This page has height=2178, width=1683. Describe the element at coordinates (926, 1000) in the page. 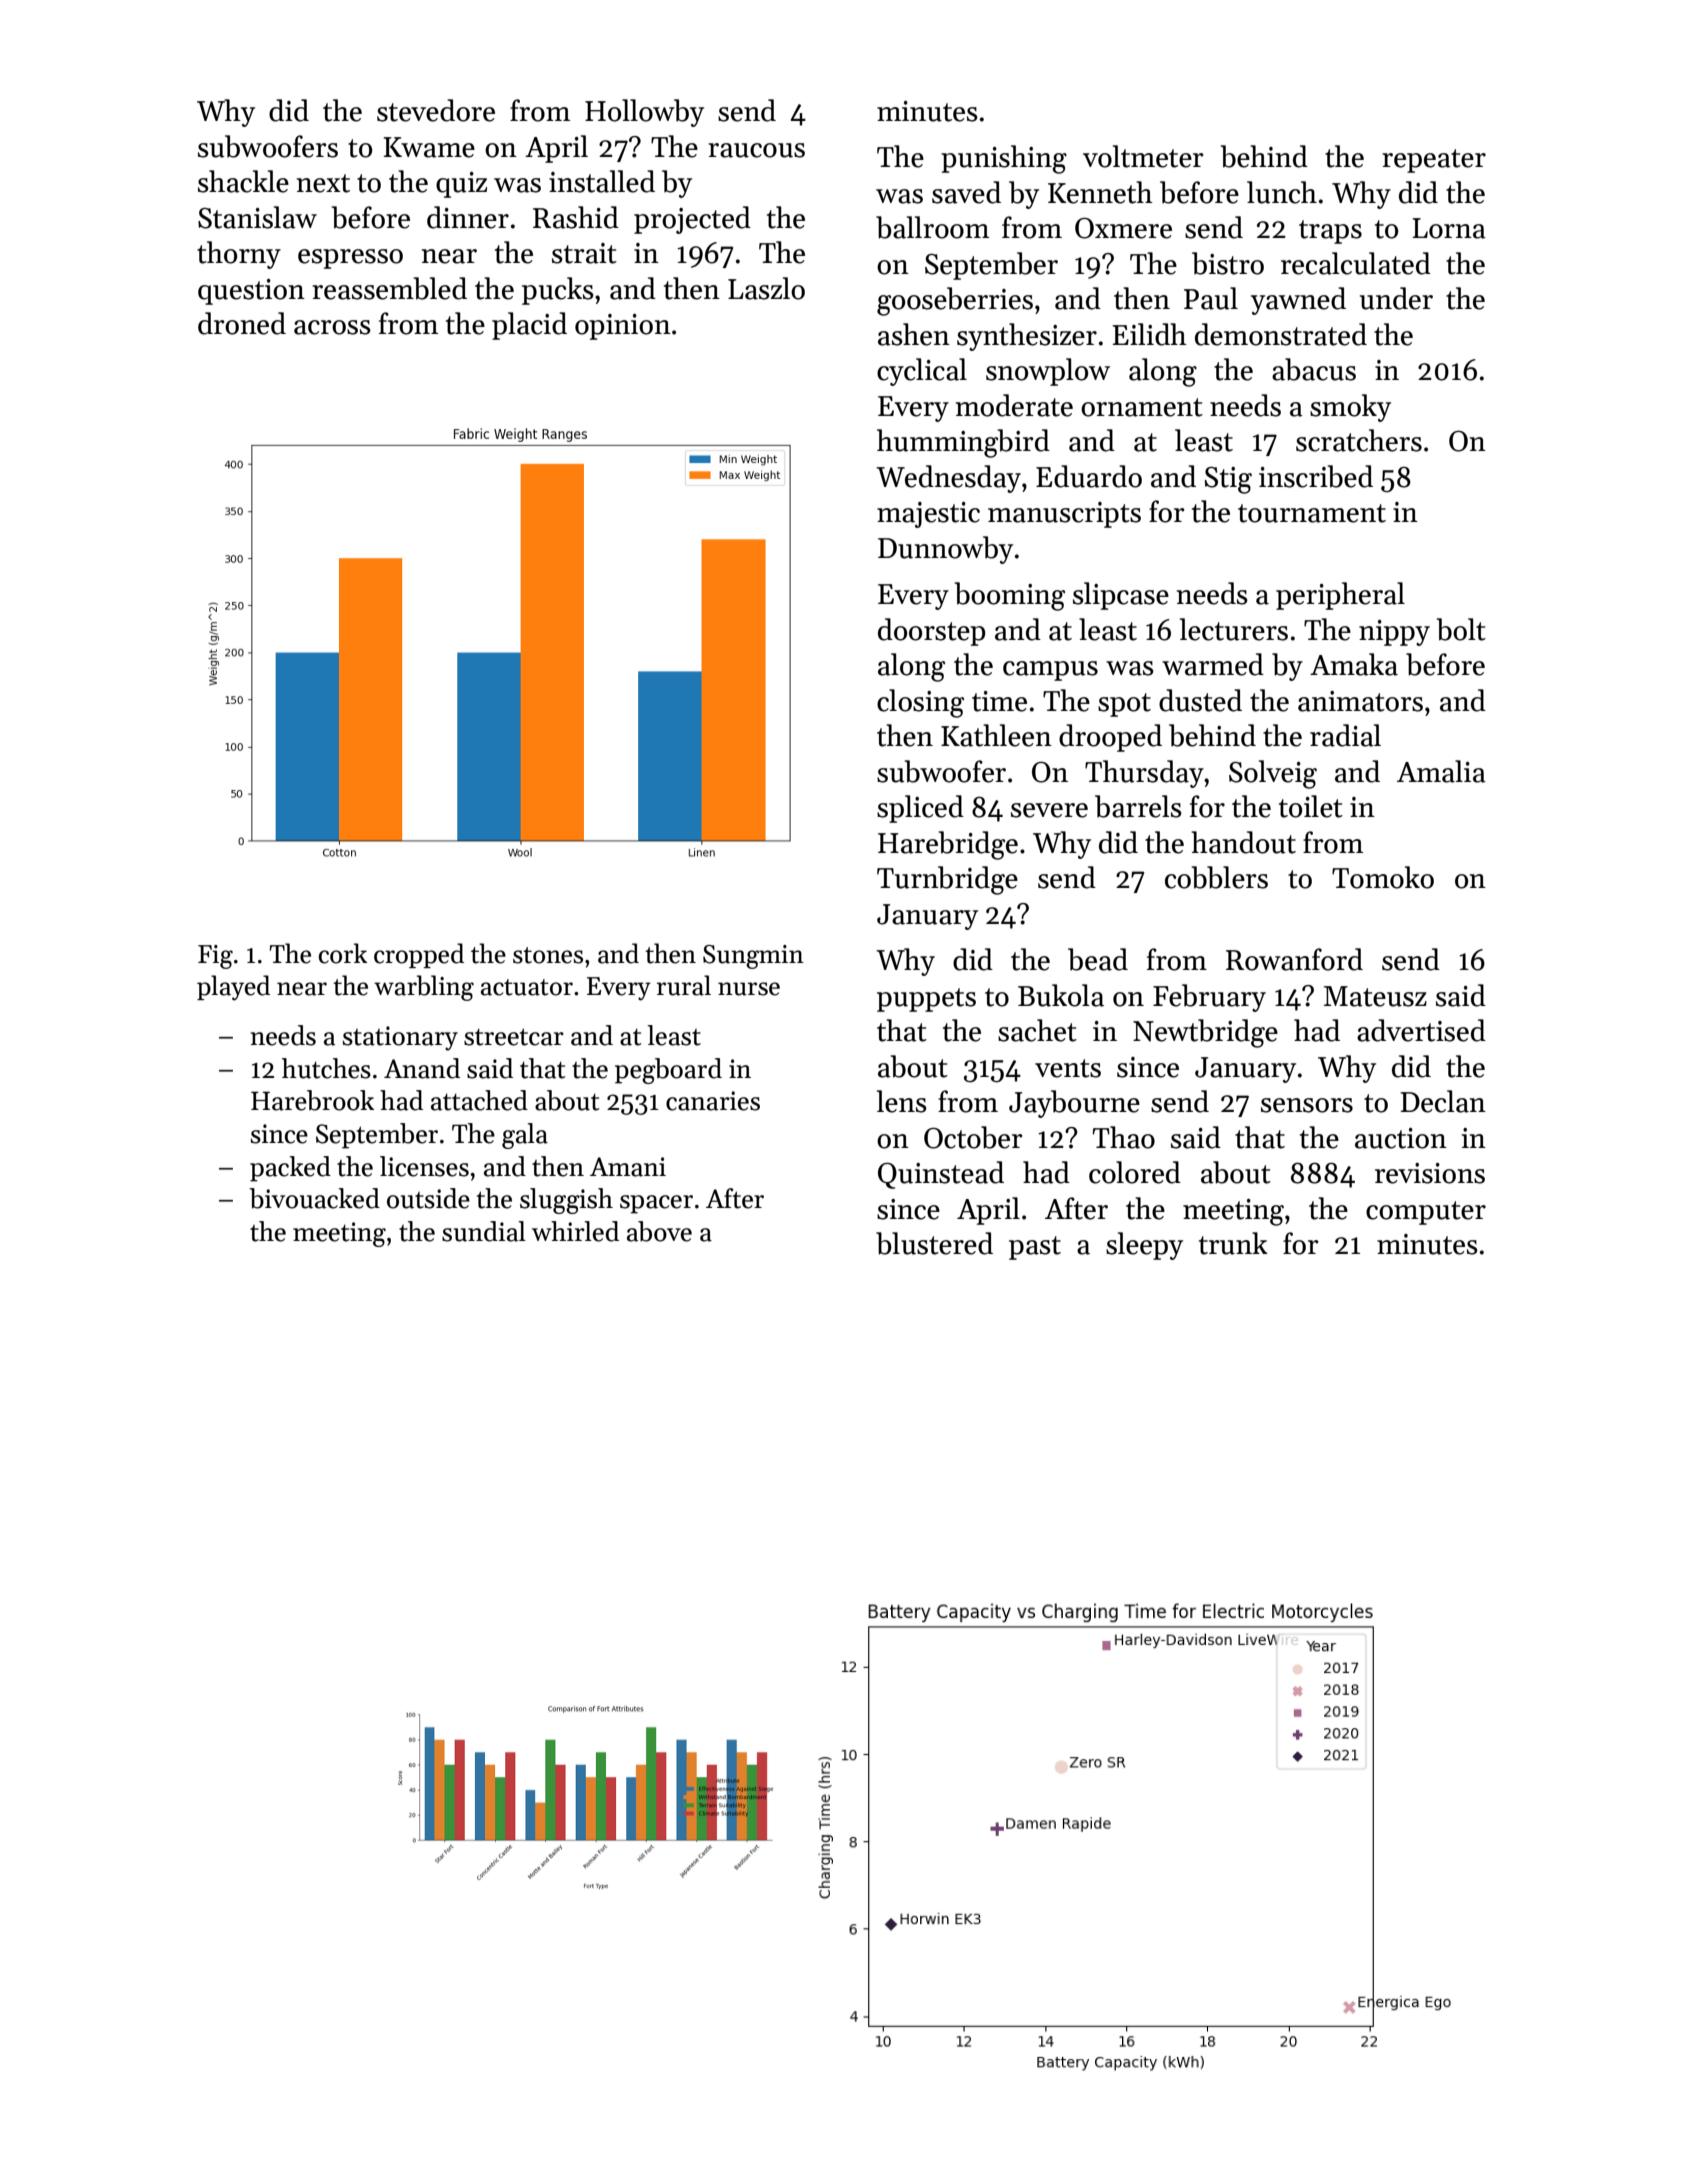

I see `puppets` at that location.
